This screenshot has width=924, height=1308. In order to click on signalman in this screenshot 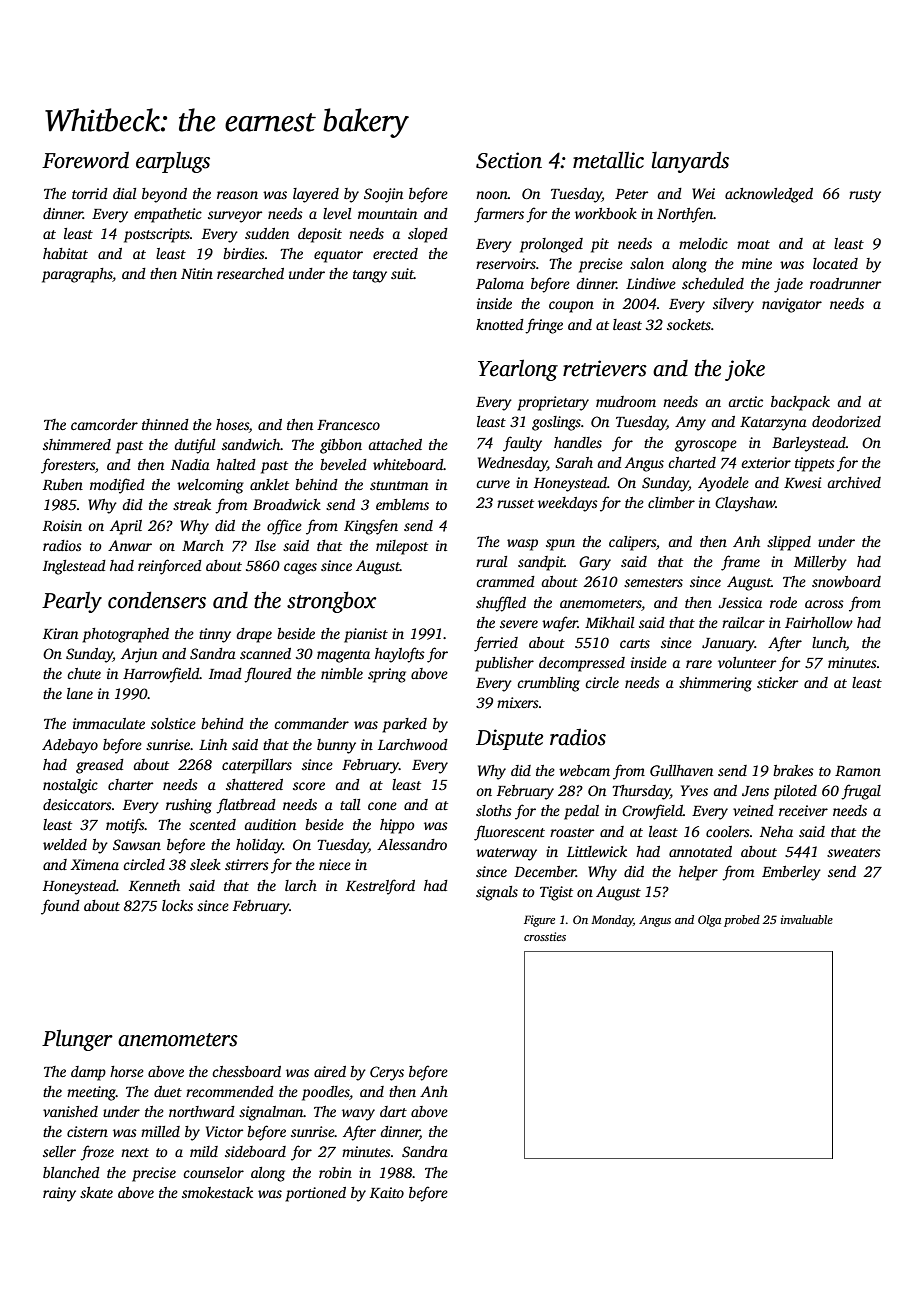, I will do `click(271, 1113)`.
